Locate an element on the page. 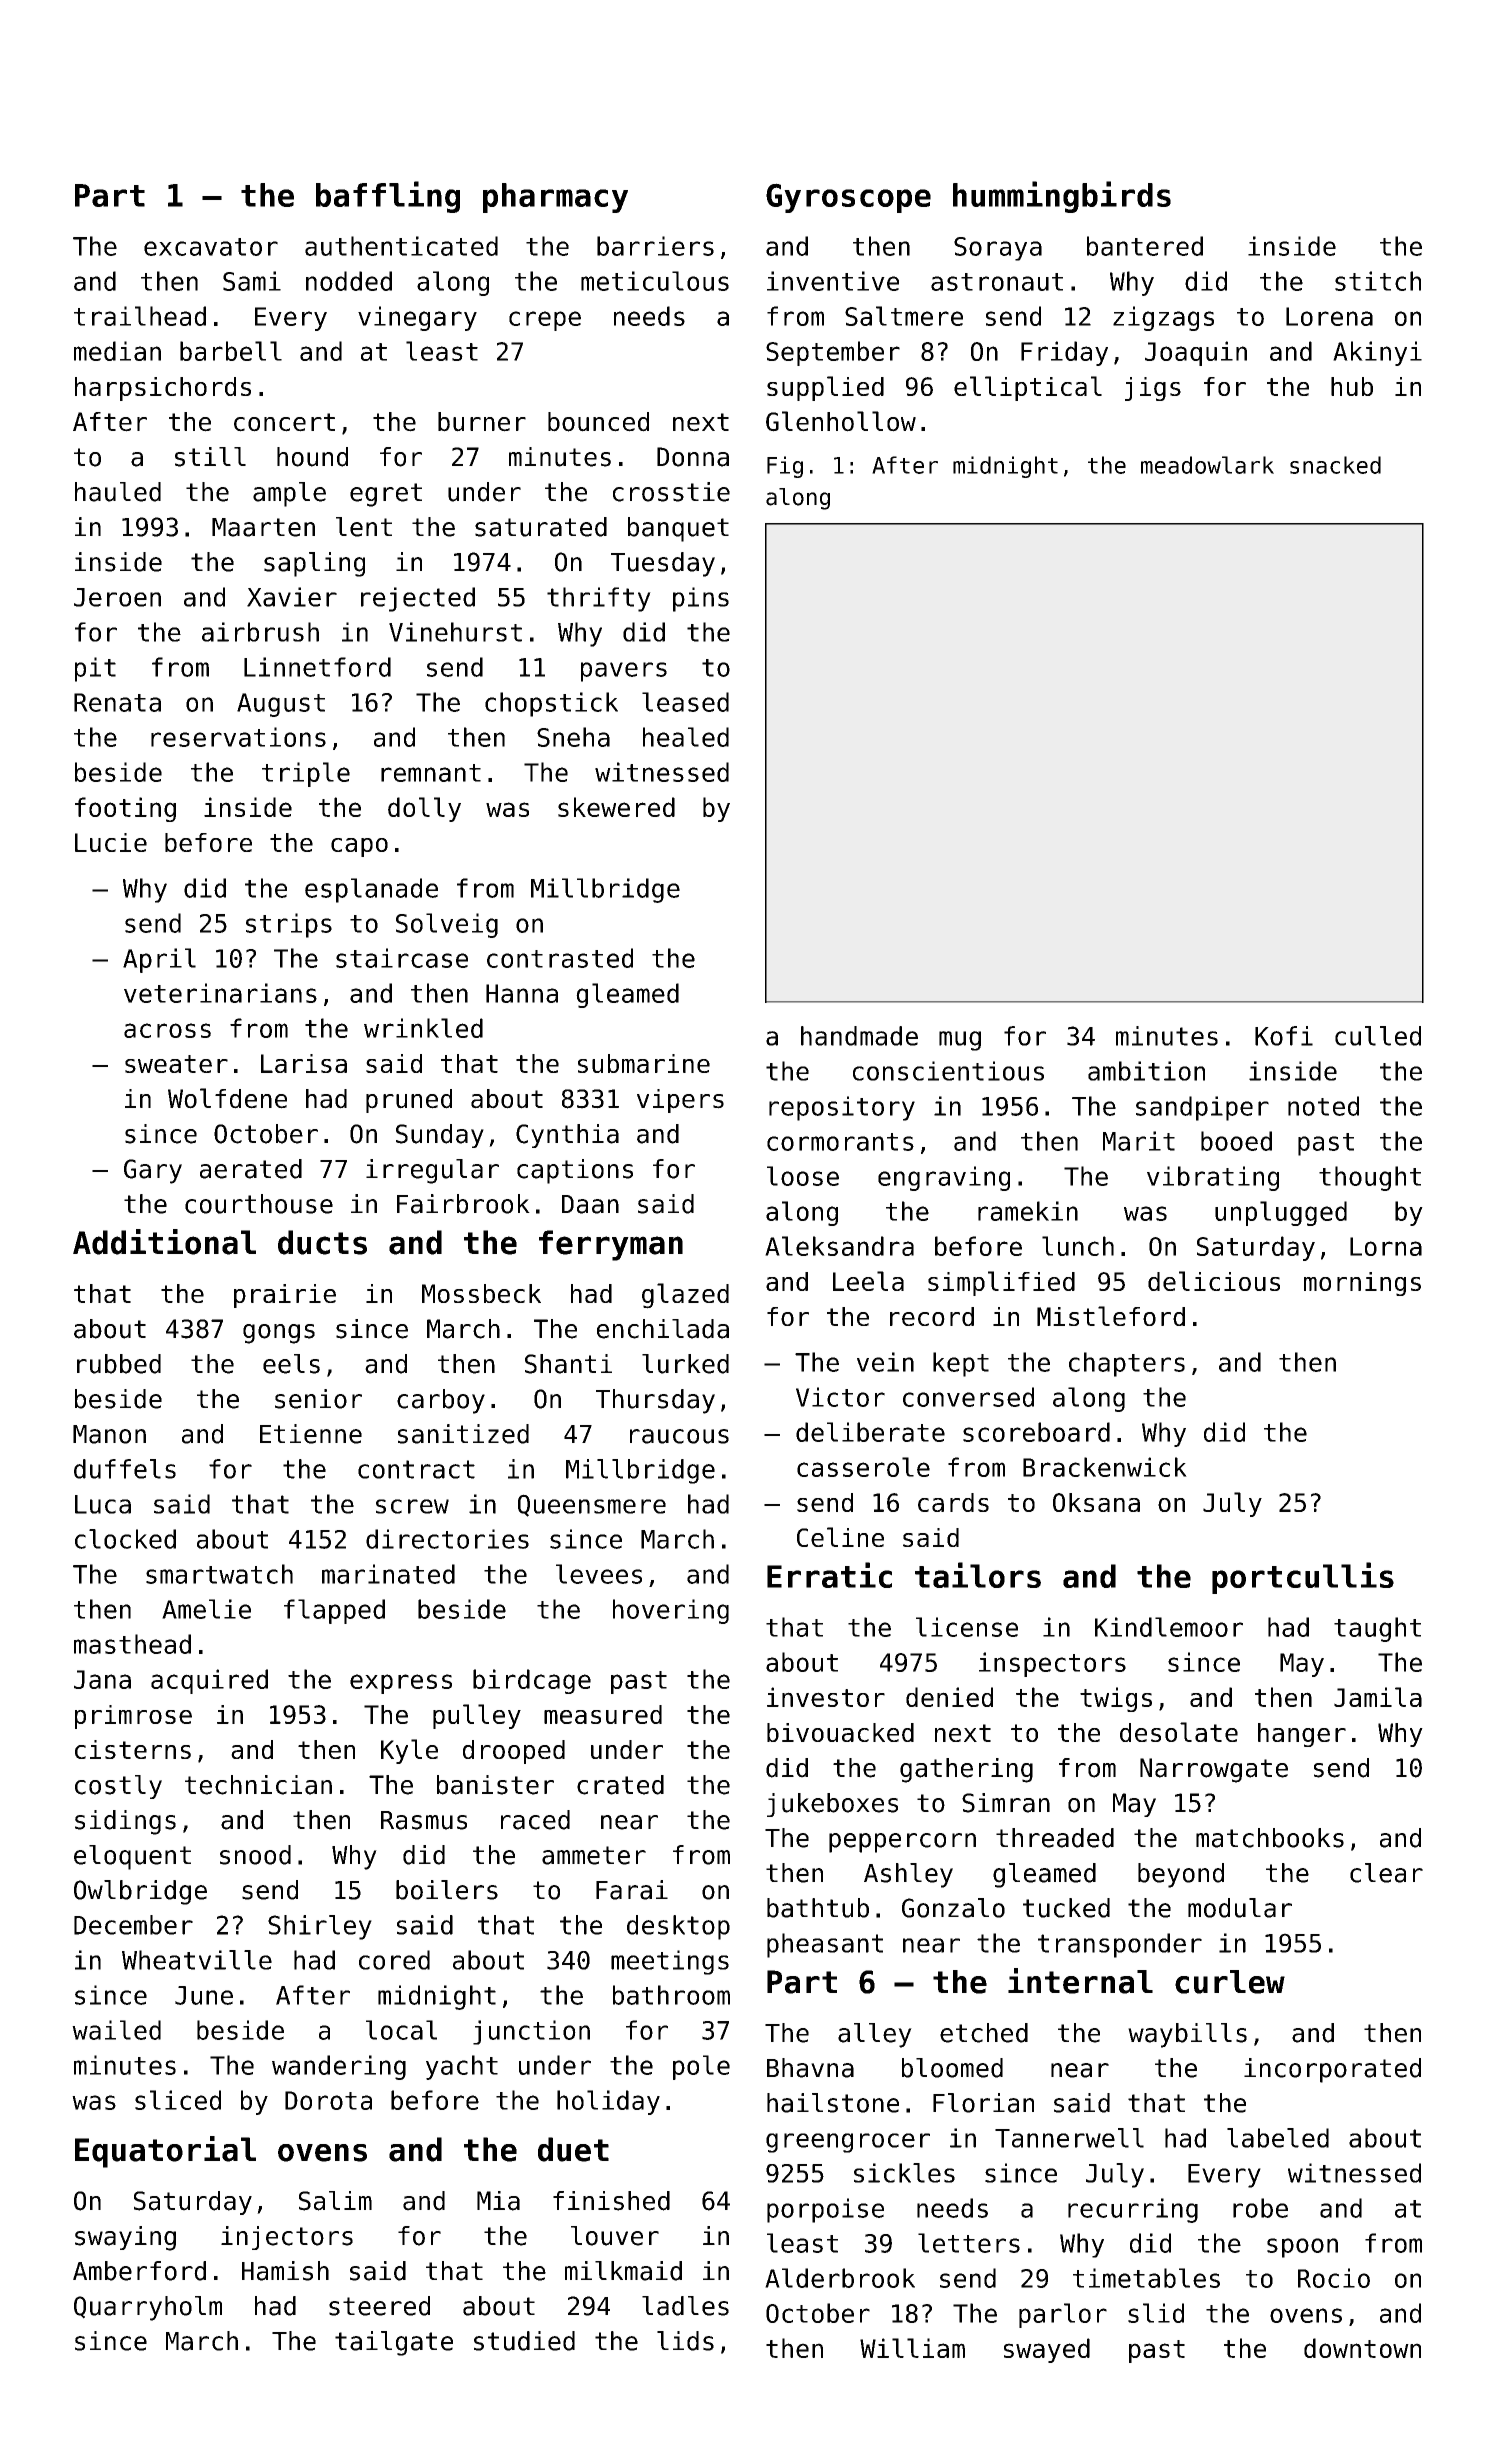 Image resolution: width=1496 pixels, height=2464 pixels. Lucie is located at coordinates (111, 842).
